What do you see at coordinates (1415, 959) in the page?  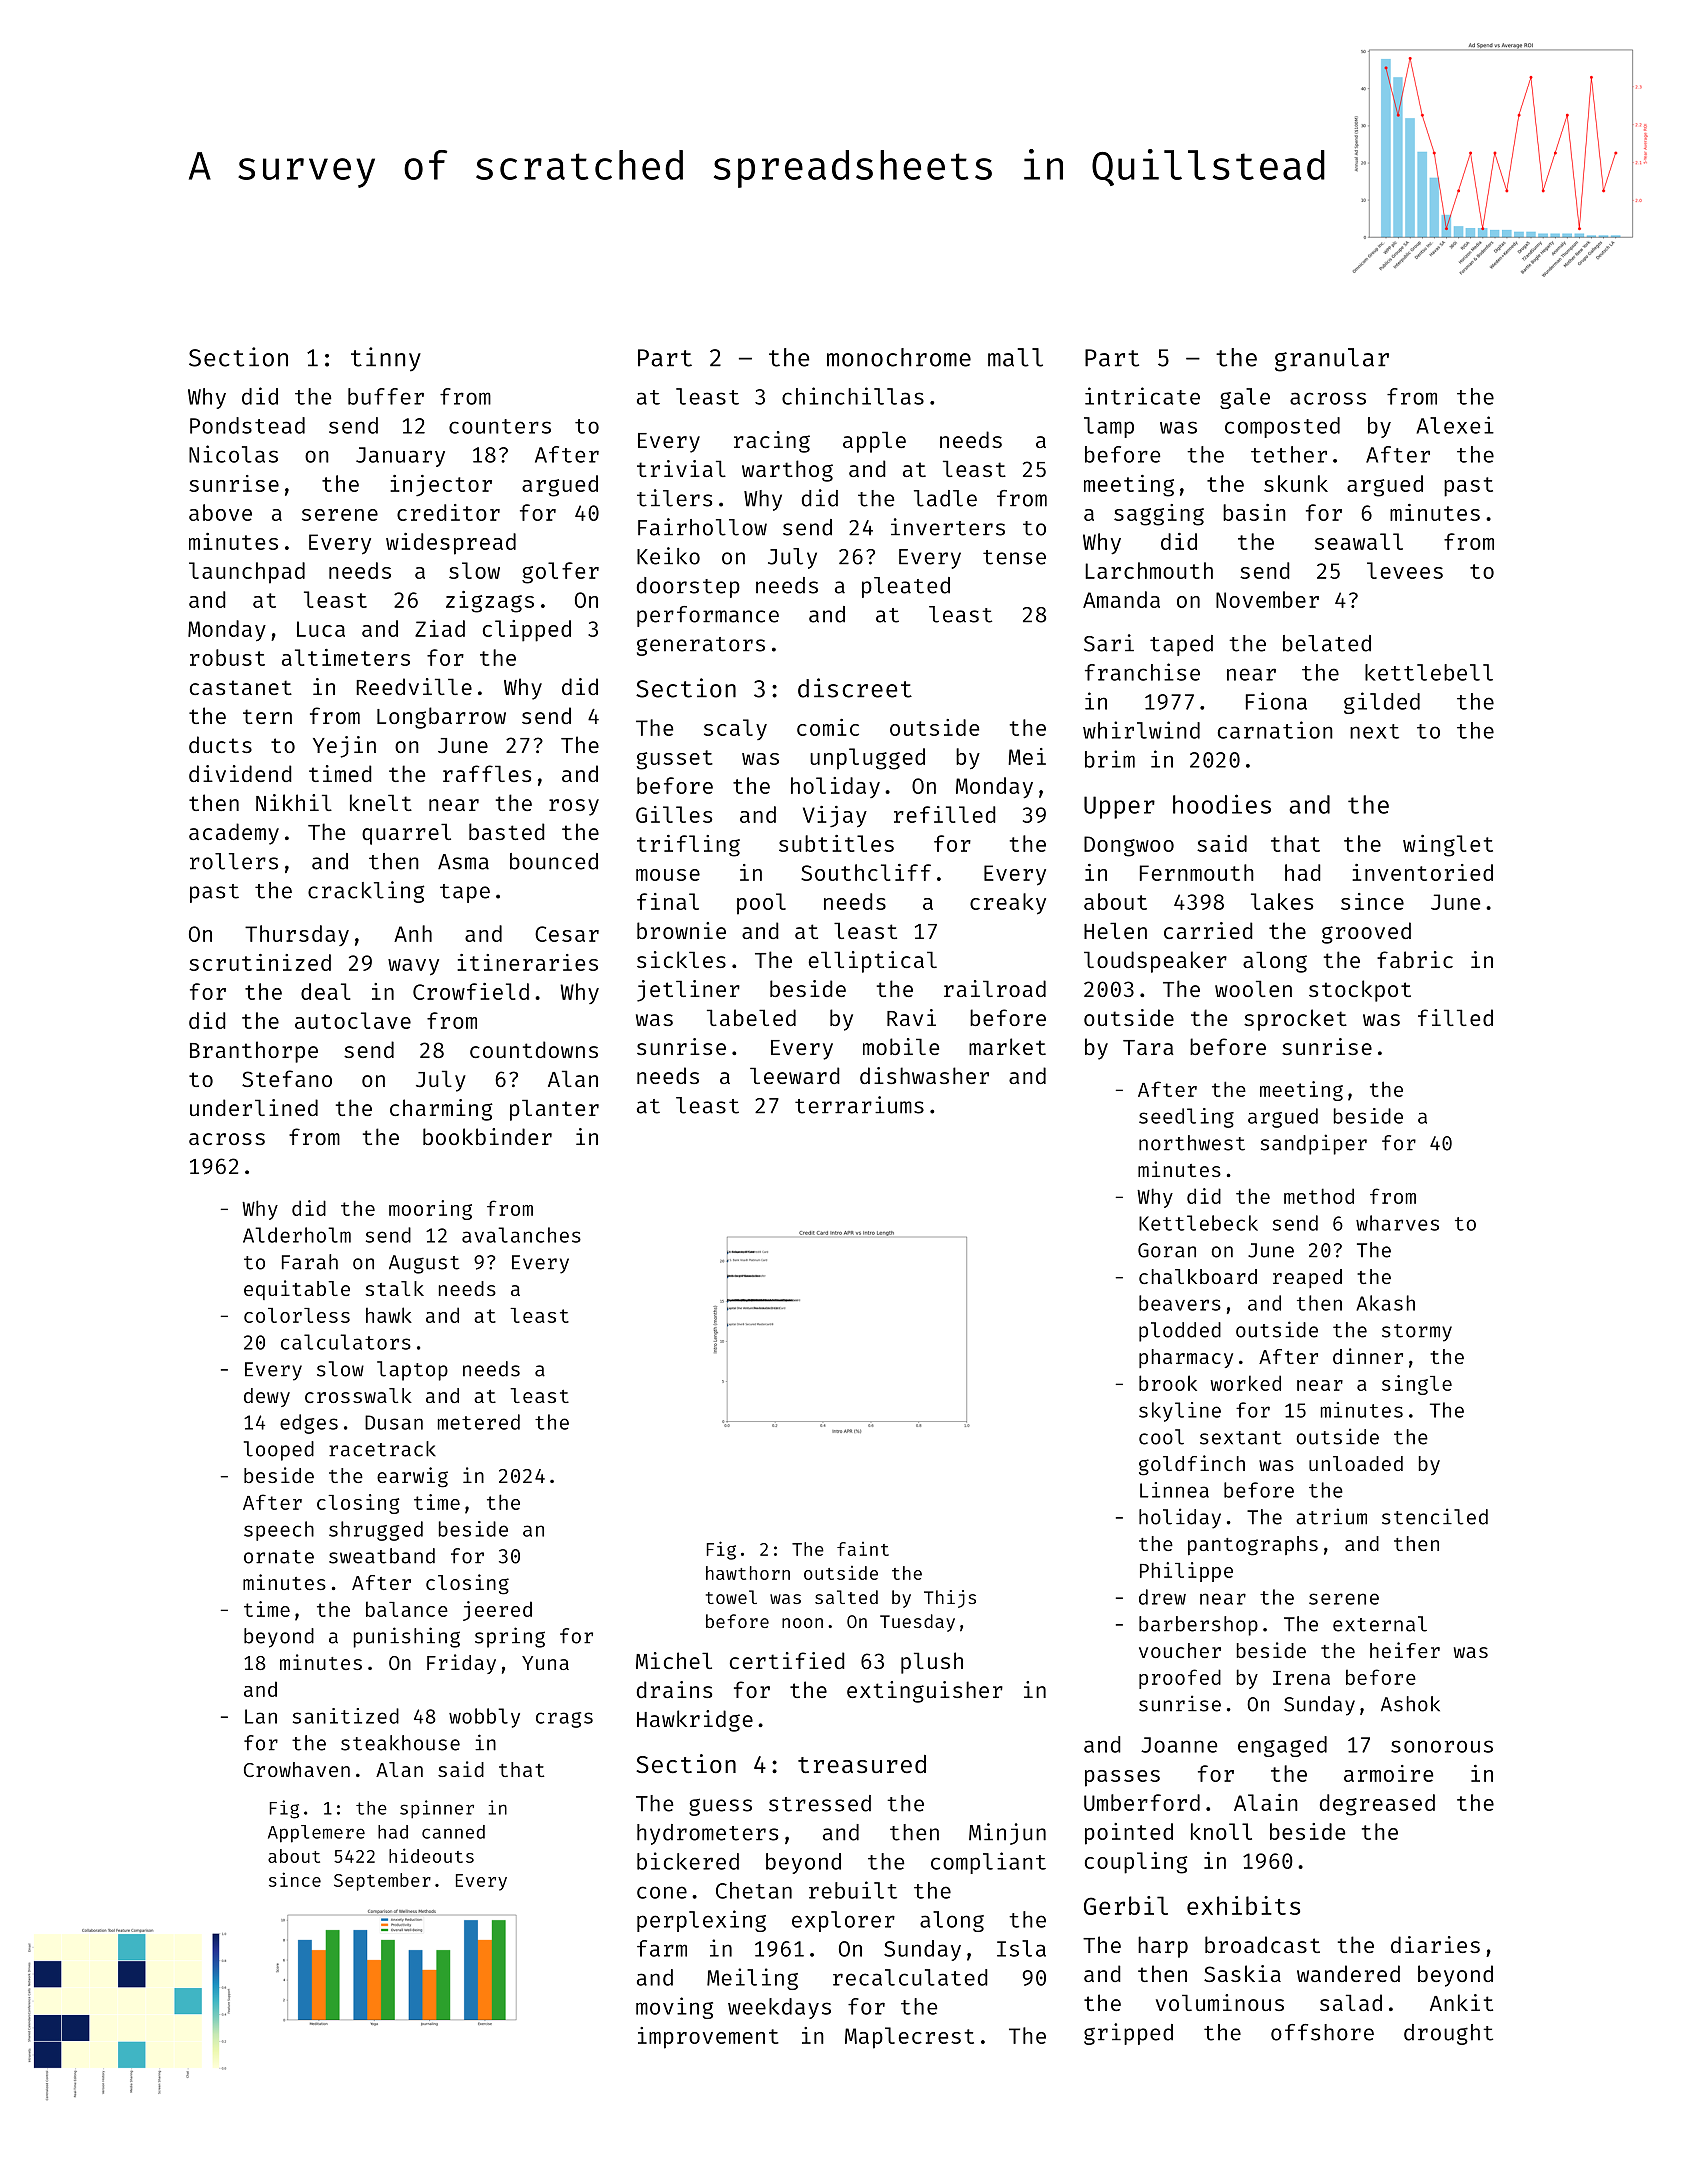 I see `fabric` at bounding box center [1415, 959].
